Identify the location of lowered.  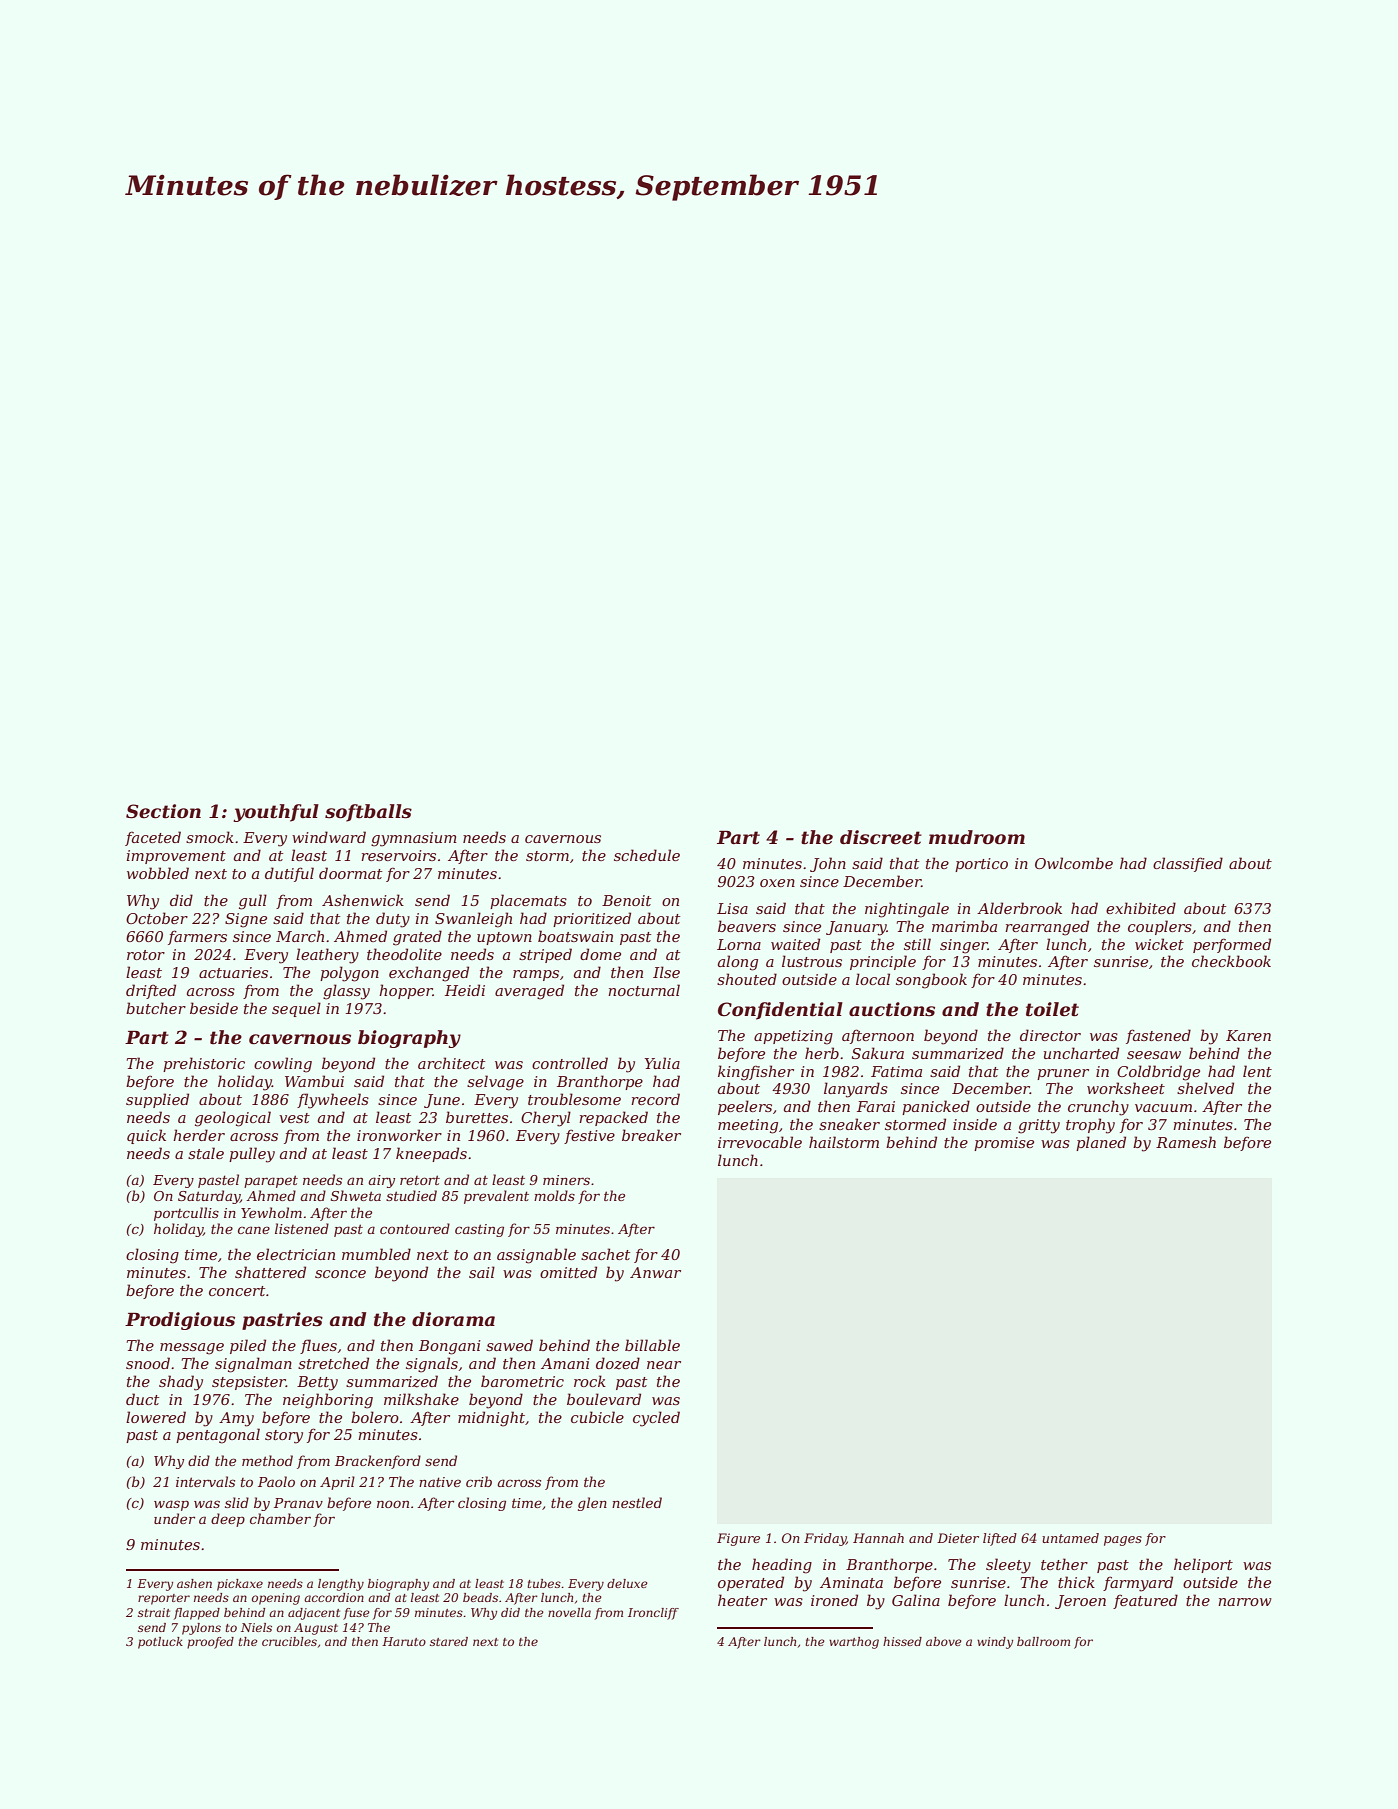
(156, 1417).
